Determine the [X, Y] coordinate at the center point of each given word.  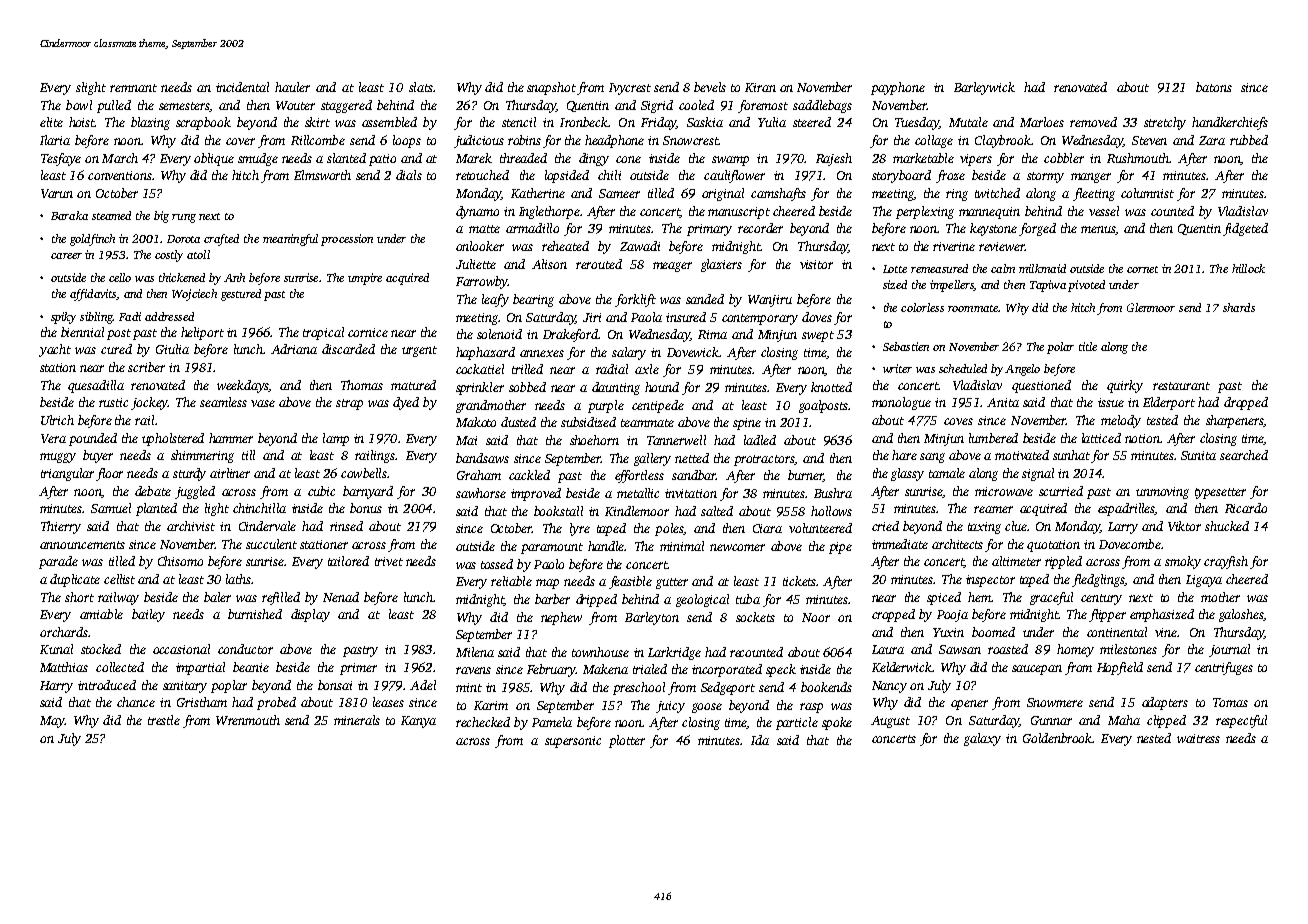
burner [806, 476]
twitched [997, 193]
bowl [79, 105]
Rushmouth [1138, 158]
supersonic [573, 742]
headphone [614, 141]
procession [347, 240]
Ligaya [1204, 581]
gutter [672, 583]
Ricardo [1246, 508]
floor [109, 474]
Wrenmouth [248, 720]
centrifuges [1224, 668]
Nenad [341, 597]
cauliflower [734, 176]
